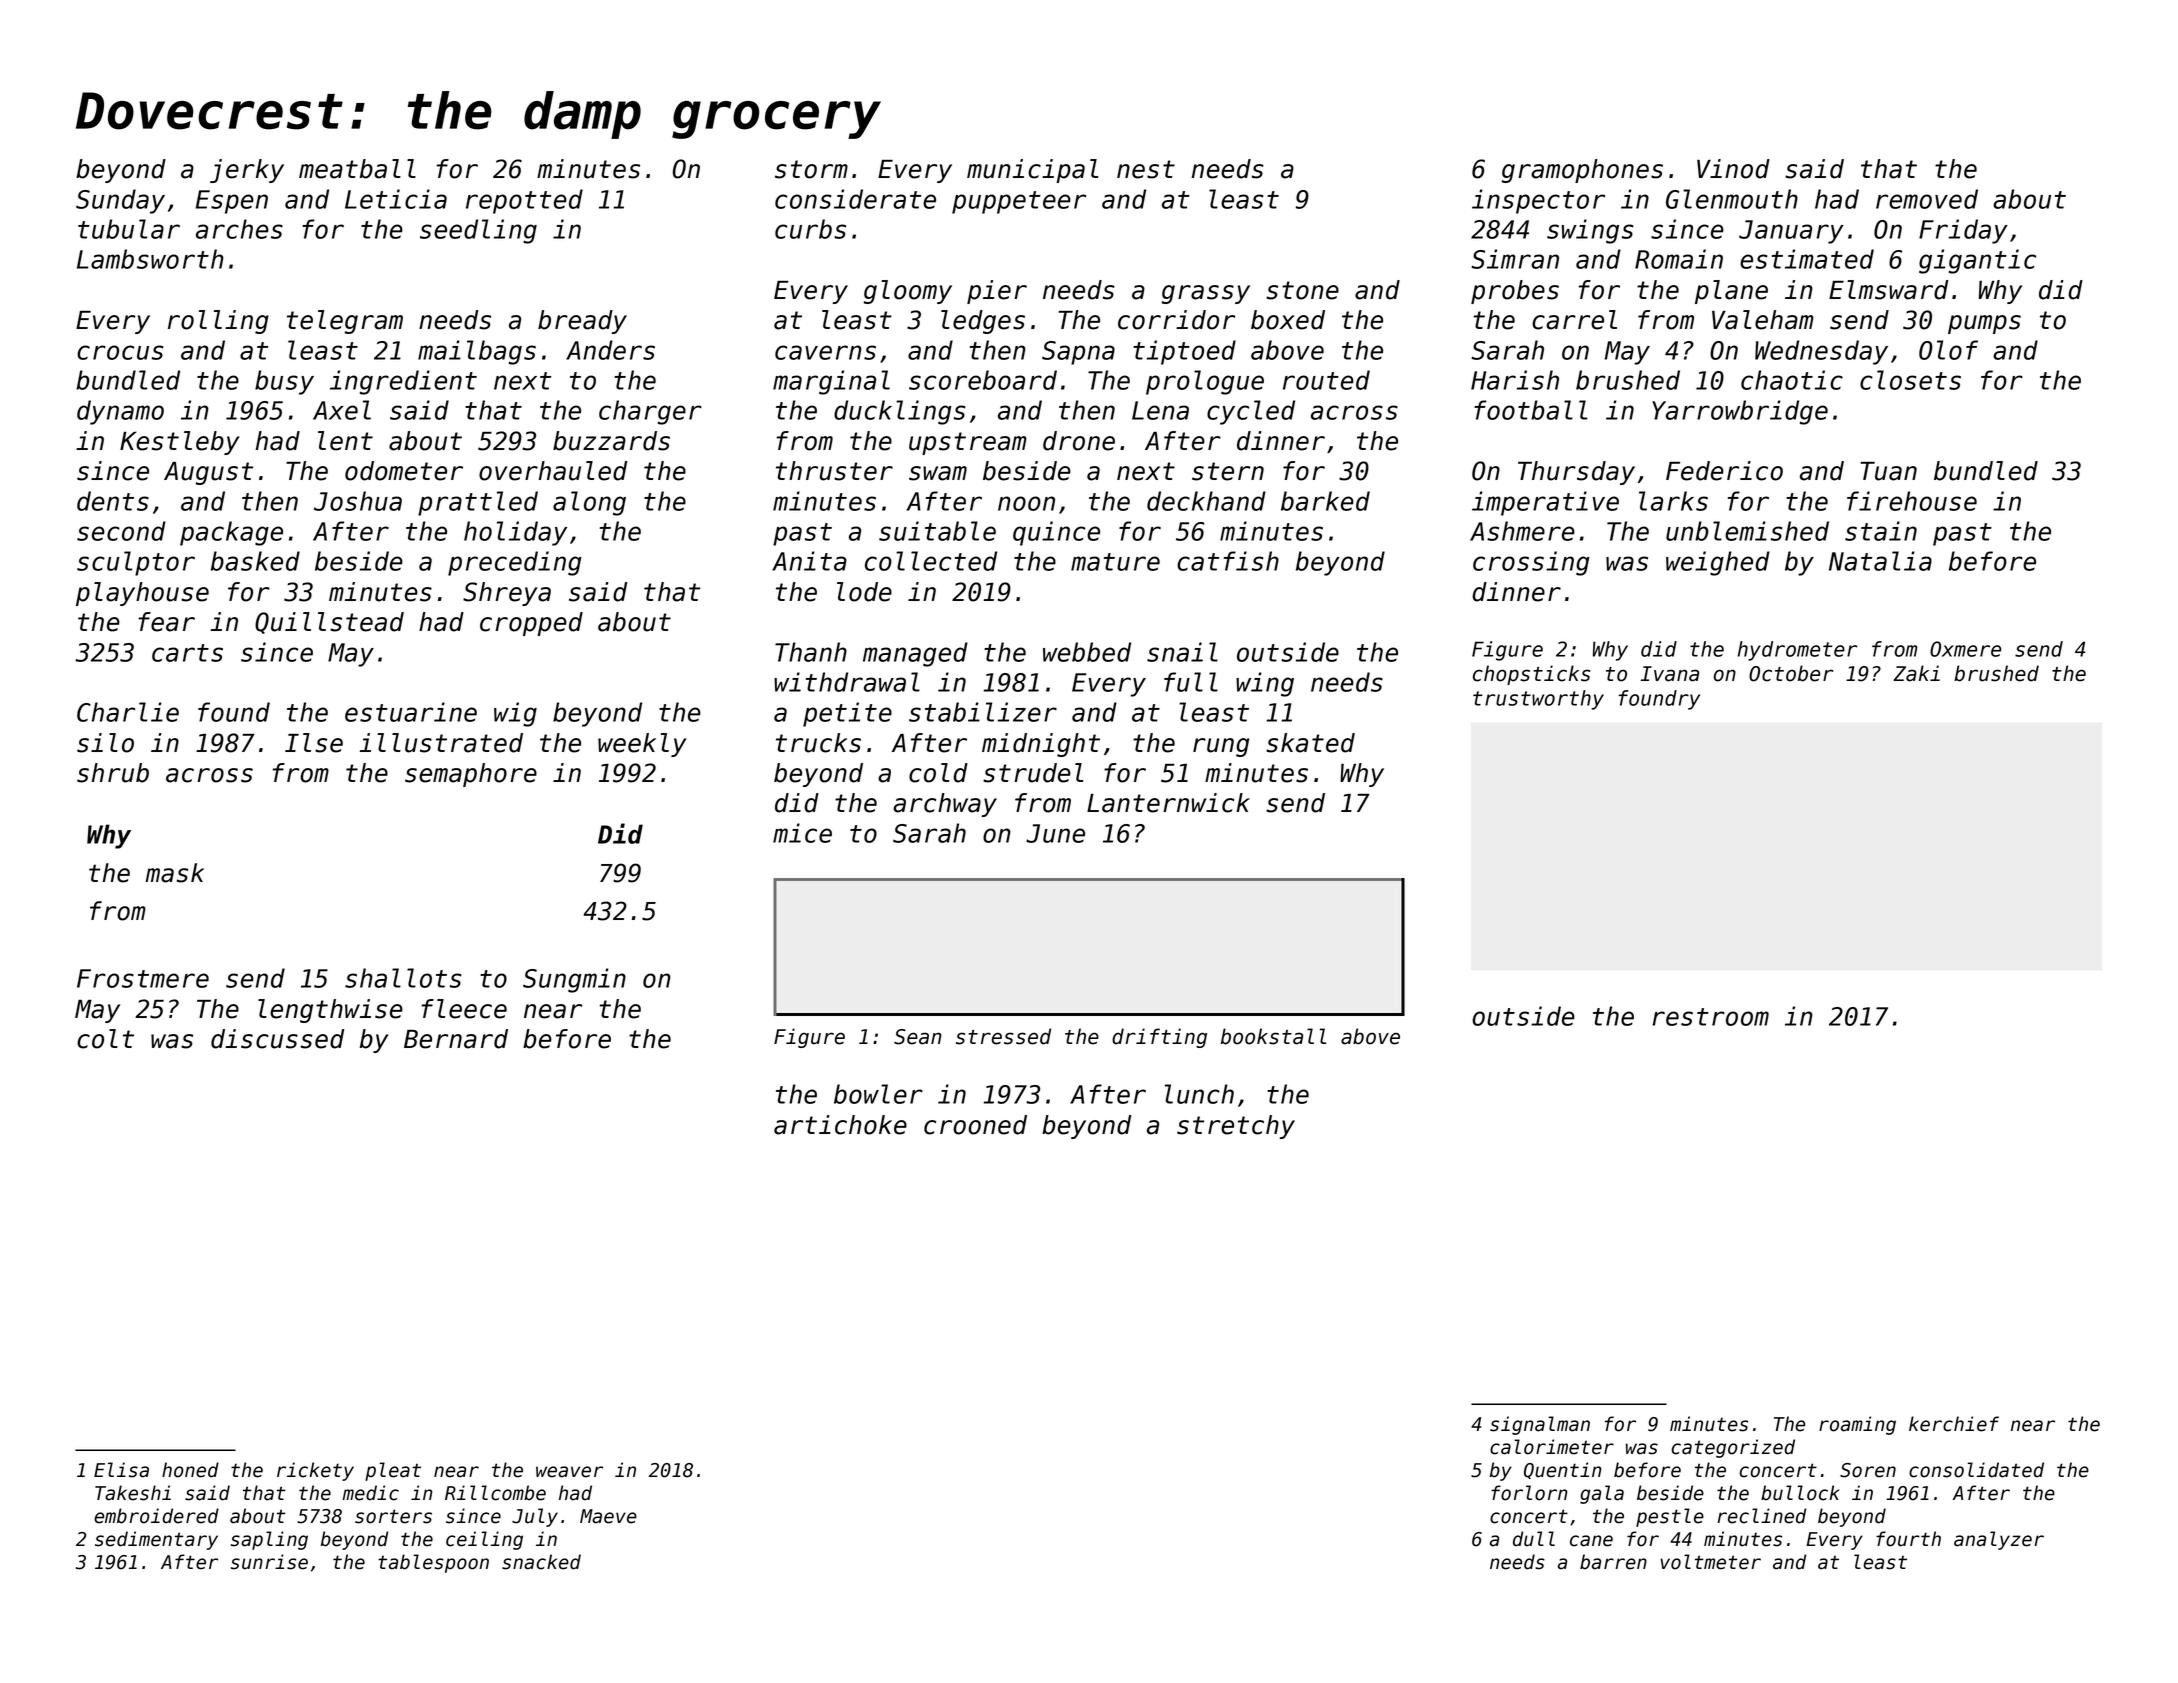 Image resolution: width=2178 pixels, height=1683 pixels. I want to click on bookstall, so click(1273, 1036).
